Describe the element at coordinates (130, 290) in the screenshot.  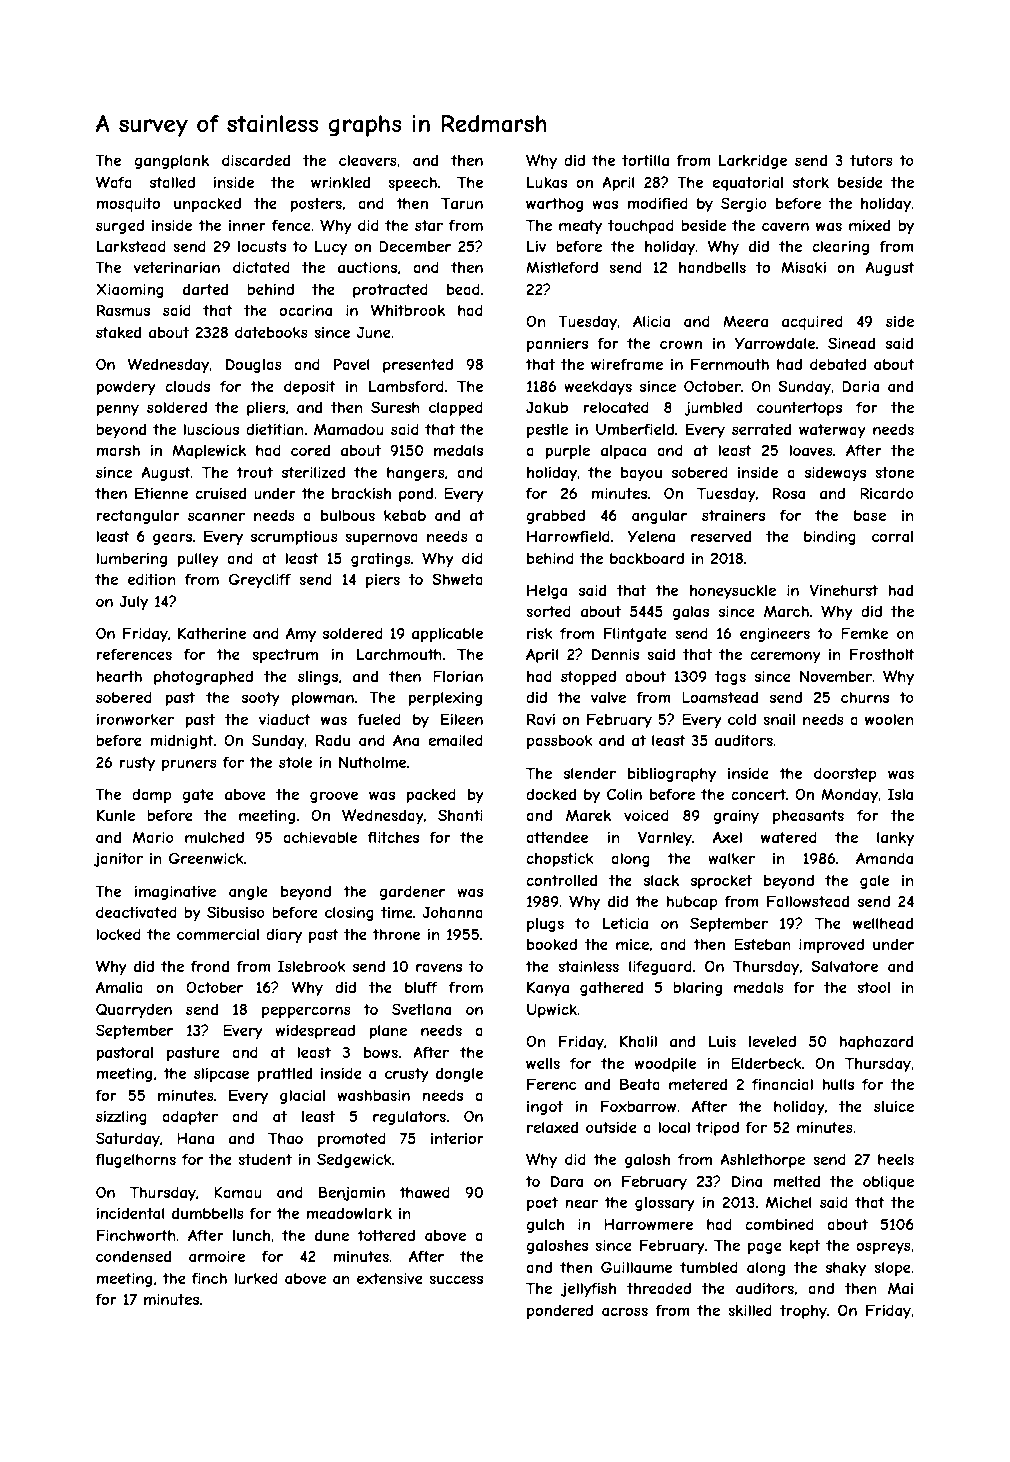
I see `Xiaoming` at that location.
